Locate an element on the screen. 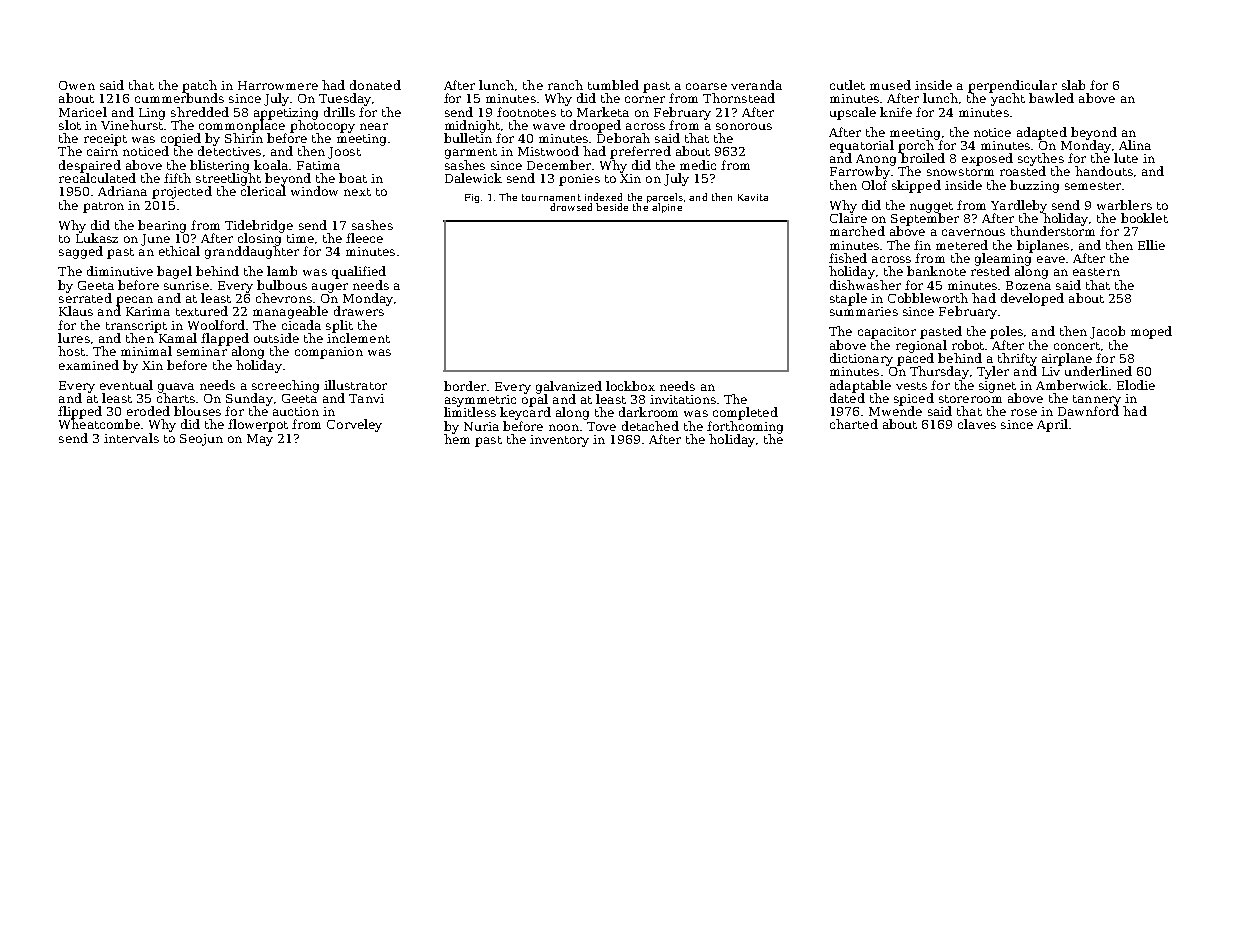  Lukasz is located at coordinates (97, 238).
